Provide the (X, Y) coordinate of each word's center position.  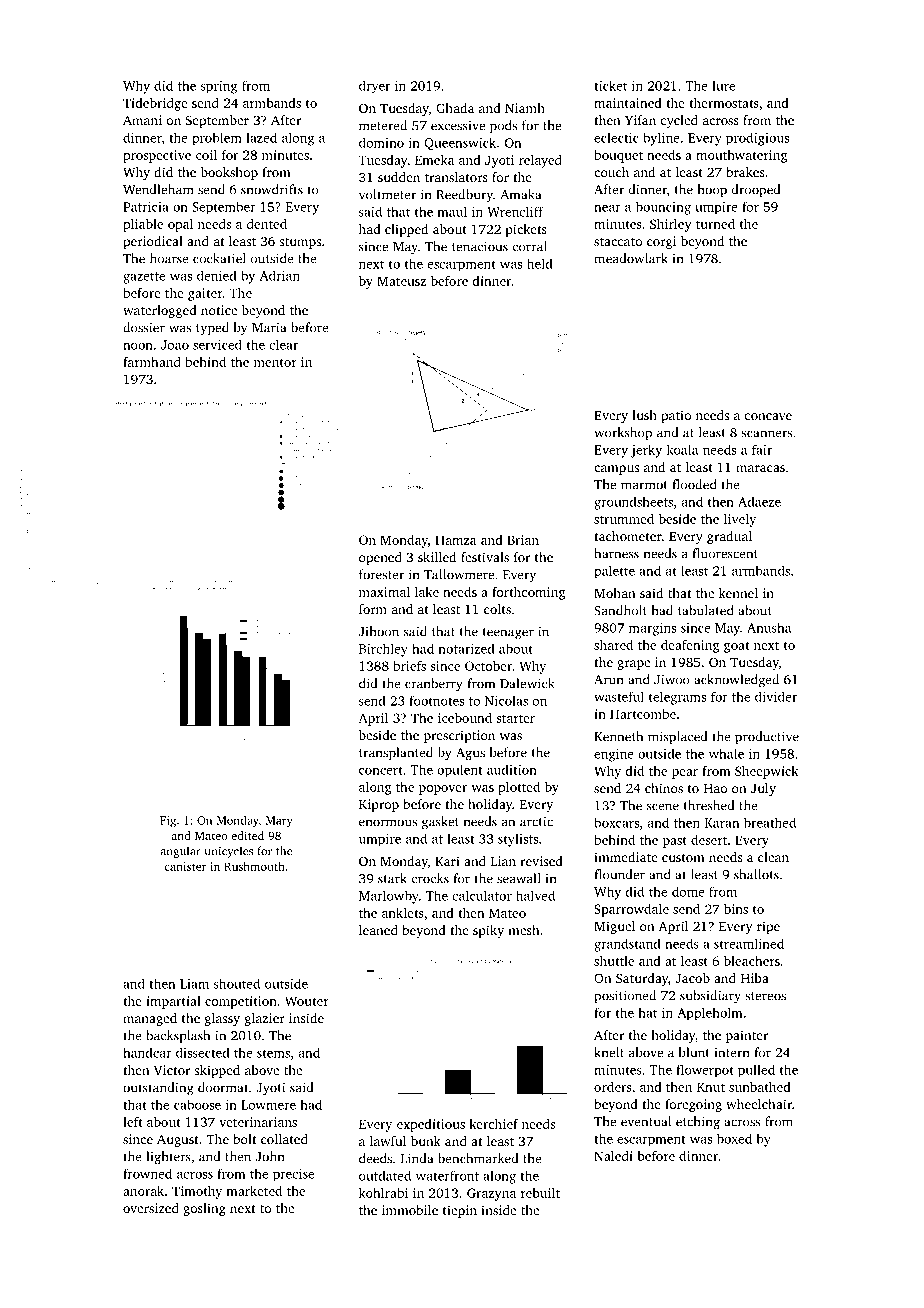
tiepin (460, 1211)
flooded (694, 484)
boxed (734, 1138)
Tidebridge (155, 104)
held (540, 263)
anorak (143, 1191)
